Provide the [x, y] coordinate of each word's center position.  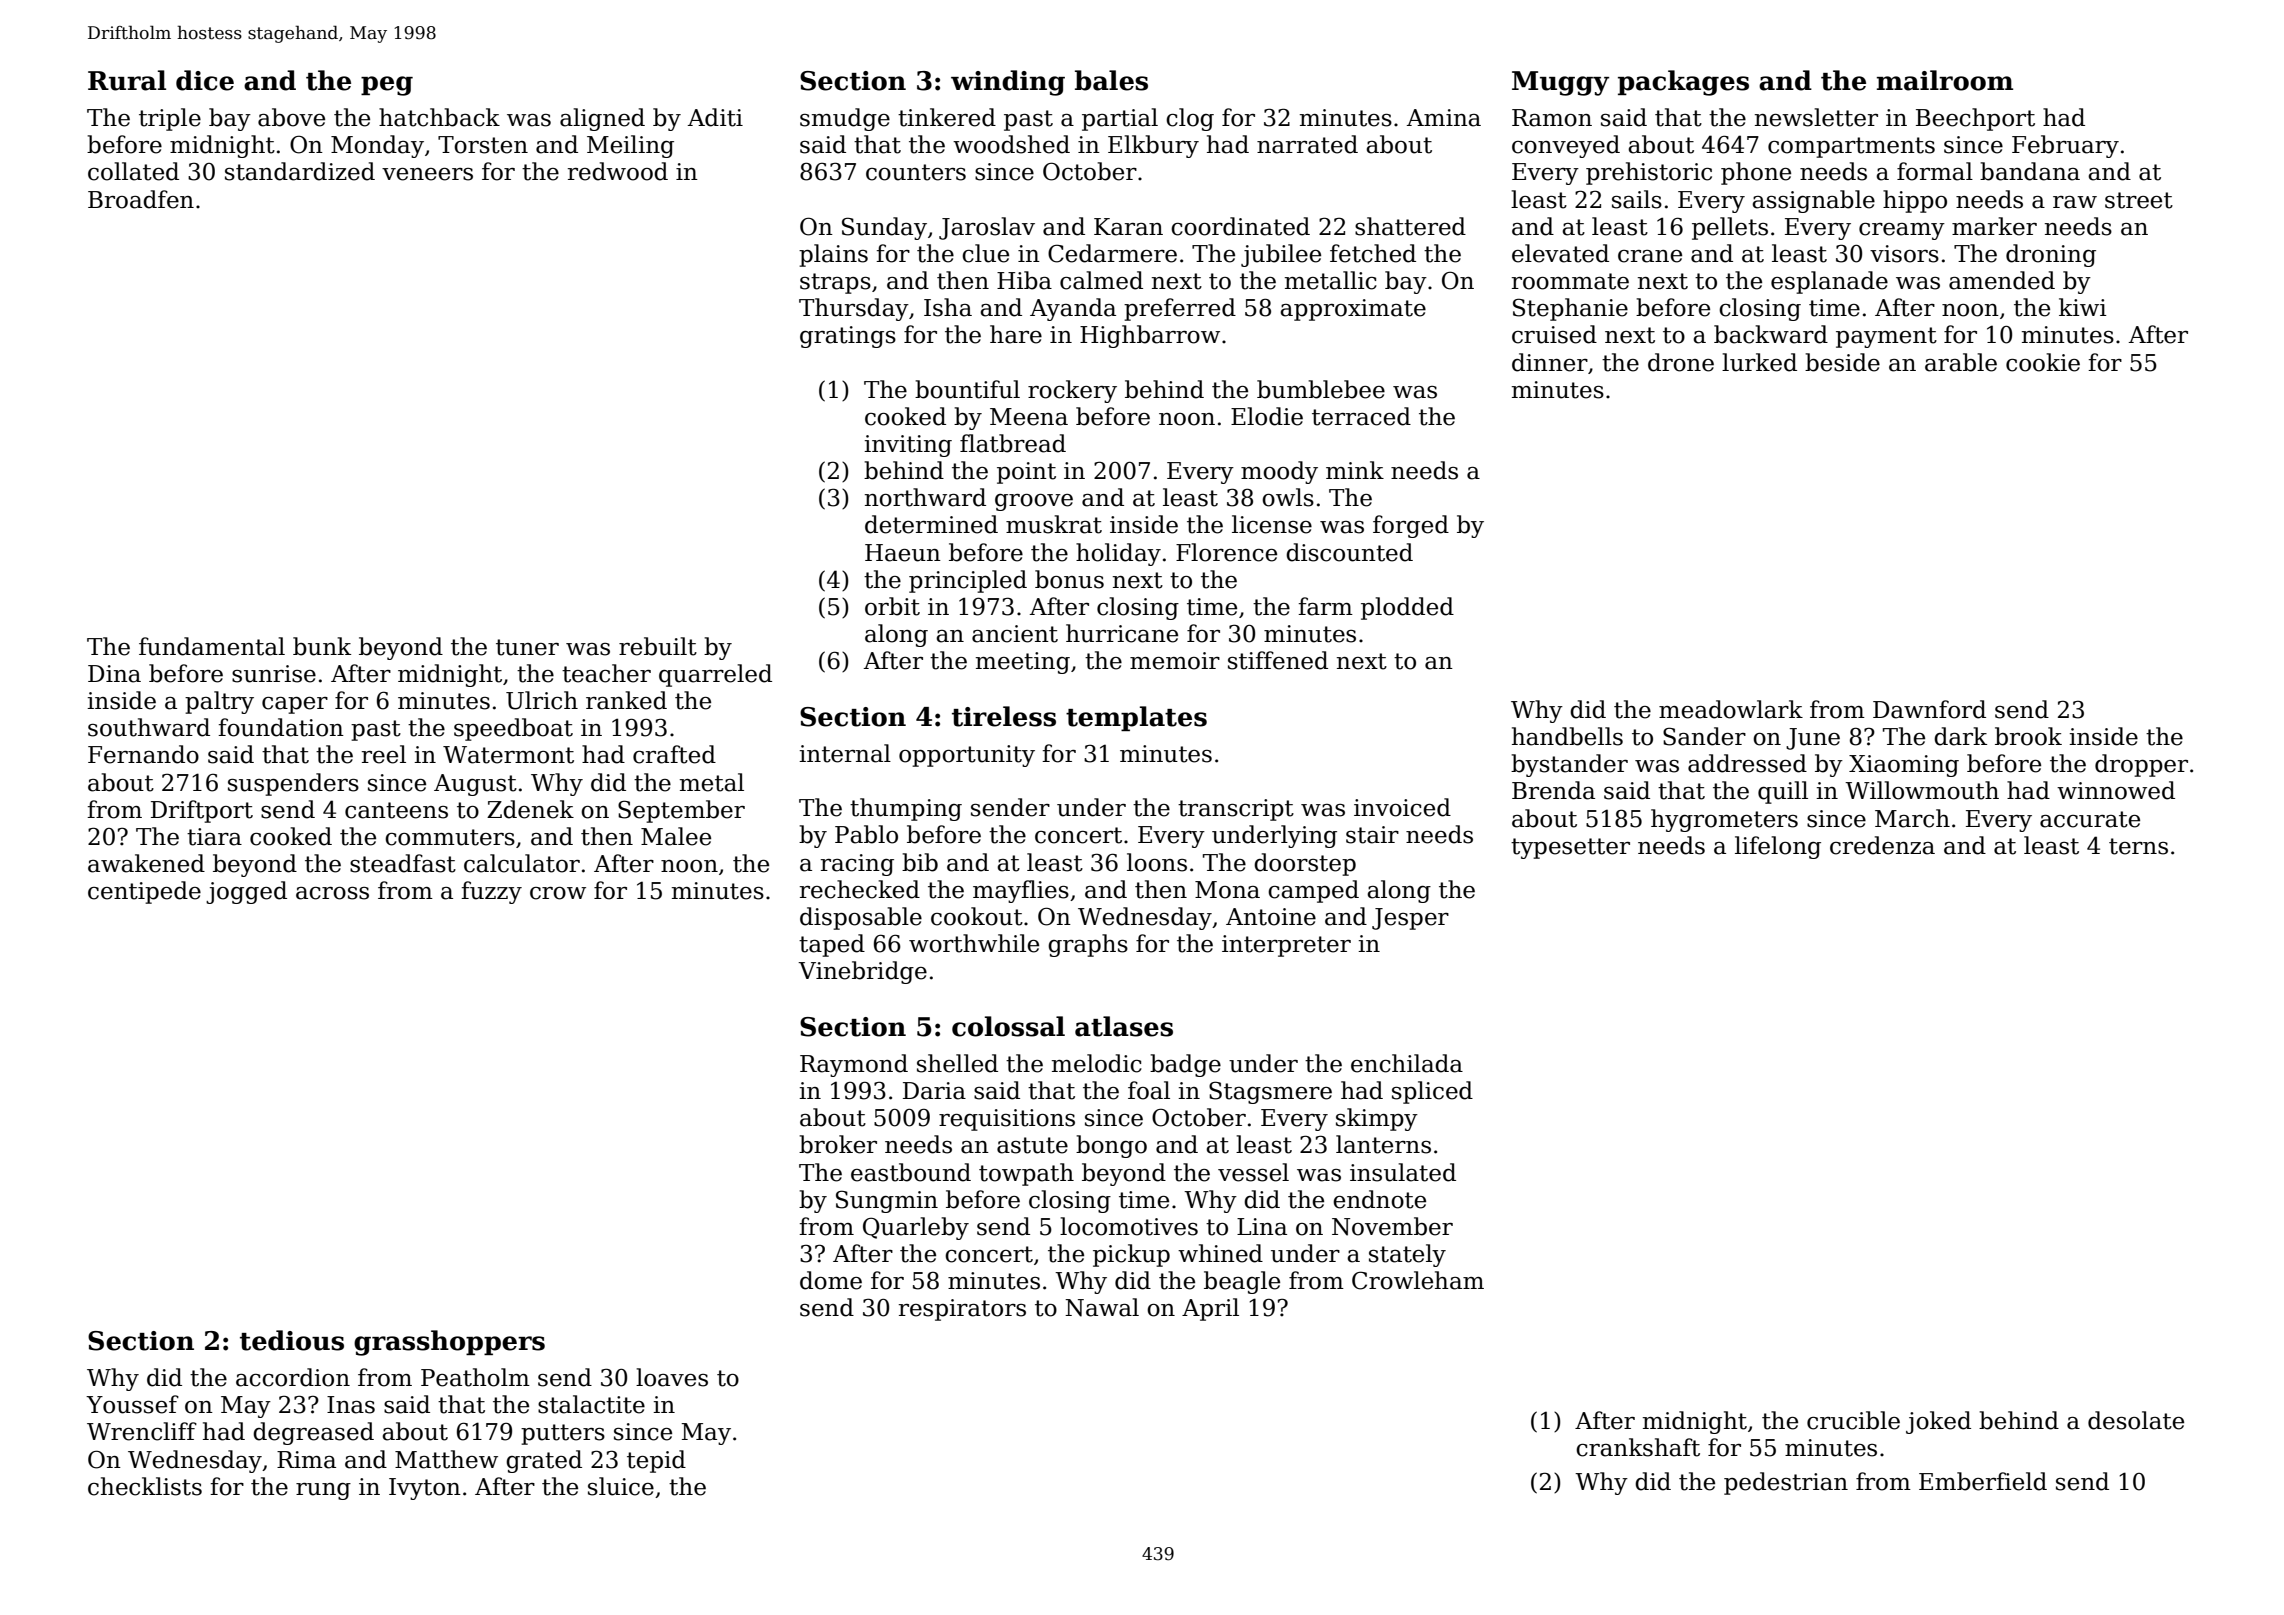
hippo [1915, 201]
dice [205, 80]
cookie [2043, 362]
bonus [1069, 579]
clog [1190, 119]
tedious [292, 1340]
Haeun [903, 553]
